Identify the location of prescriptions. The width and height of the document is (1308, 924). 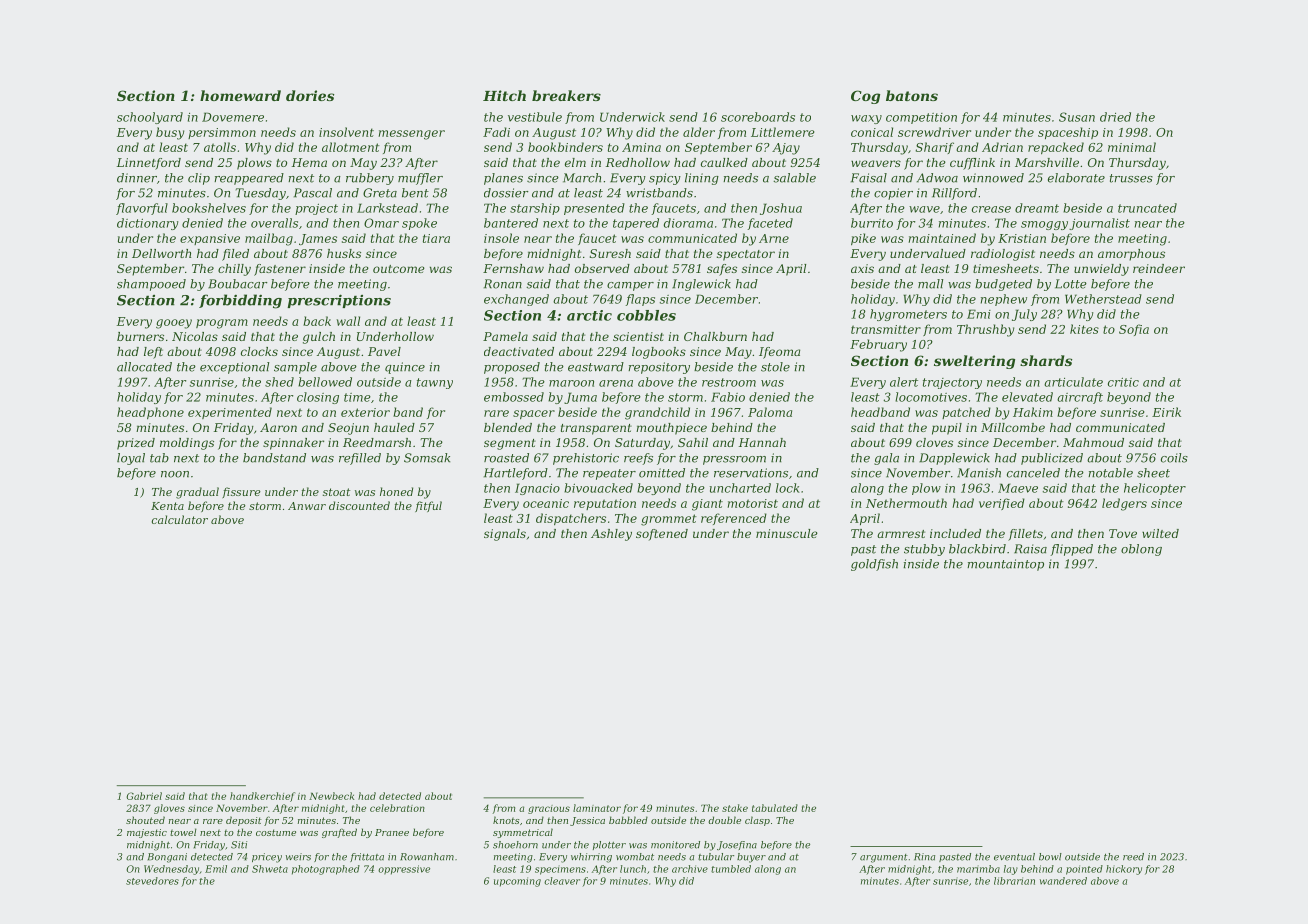
(339, 301).
